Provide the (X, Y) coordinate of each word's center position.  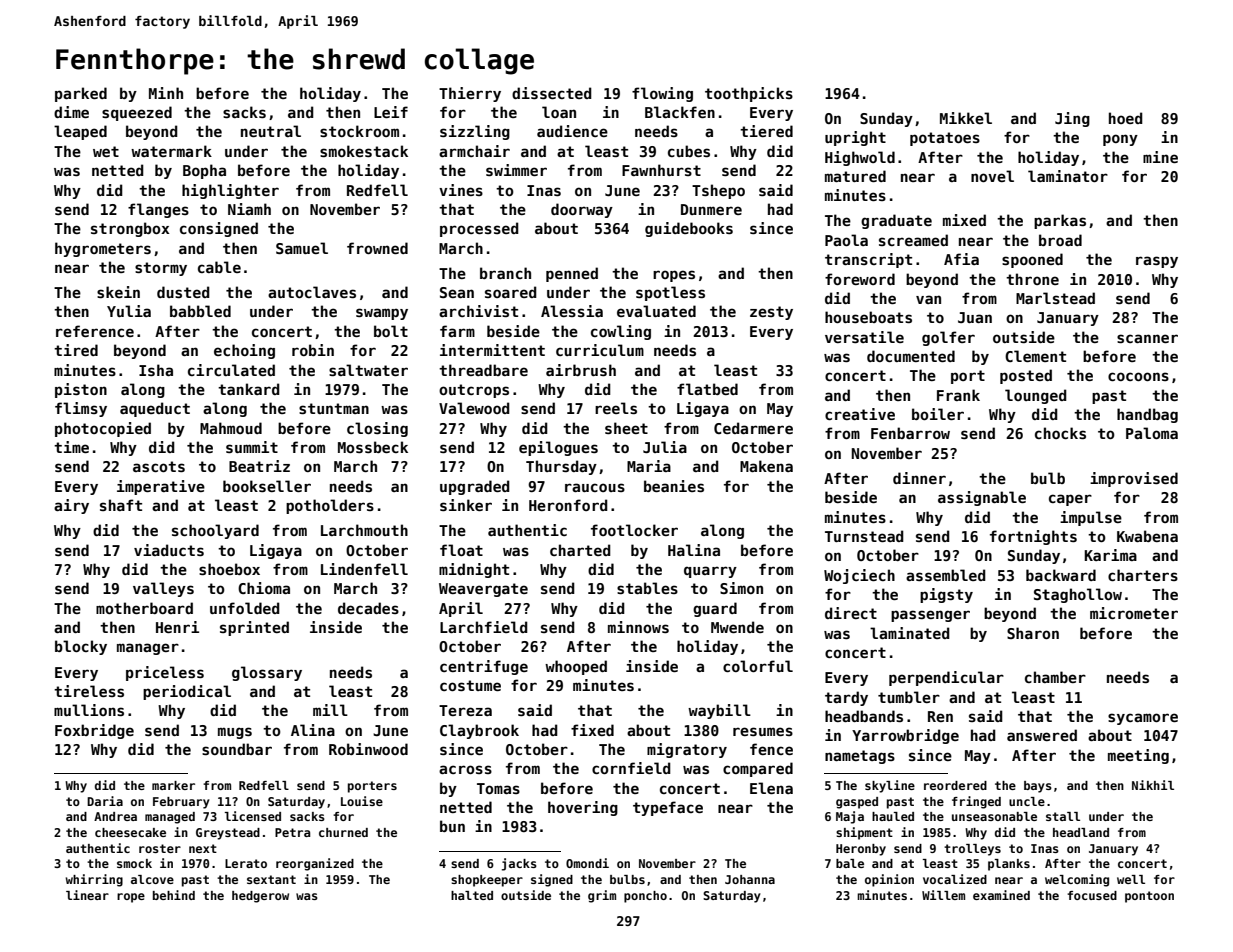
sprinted (254, 628)
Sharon (1033, 633)
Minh (166, 93)
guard (715, 609)
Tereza (465, 710)
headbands (864, 716)
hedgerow (260, 897)
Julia (665, 447)
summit (252, 447)
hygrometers (103, 249)
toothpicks (749, 94)
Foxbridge (94, 731)
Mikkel (966, 118)
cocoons (1138, 376)
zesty (771, 313)
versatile (864, 337)
